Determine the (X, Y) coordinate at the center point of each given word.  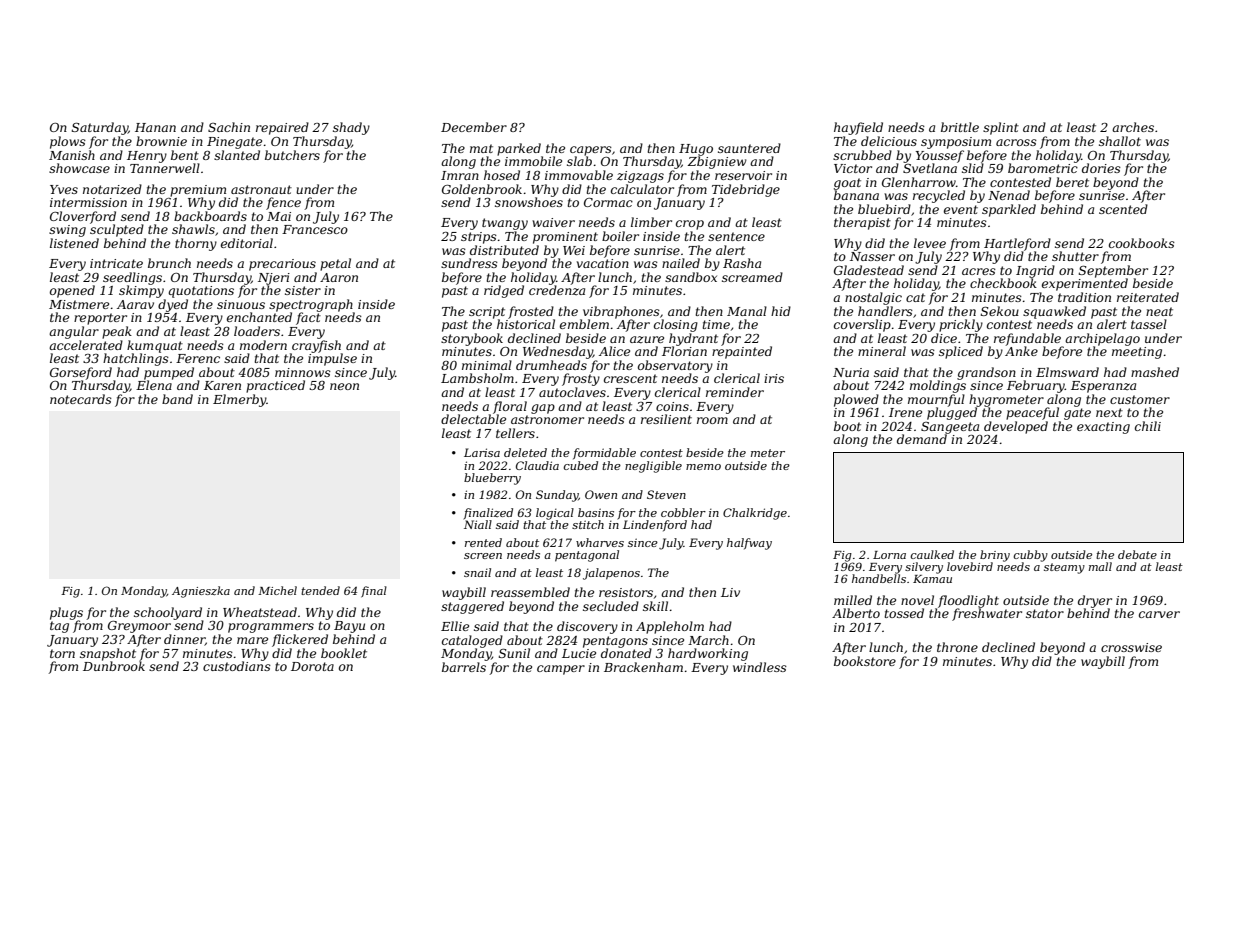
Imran (460, 175)
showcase (79, 168)
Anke (1021, 351)
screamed (752, 277)
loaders (257, 331)
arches (1133, 127)
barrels (464, 667)
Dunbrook (114, 666)
